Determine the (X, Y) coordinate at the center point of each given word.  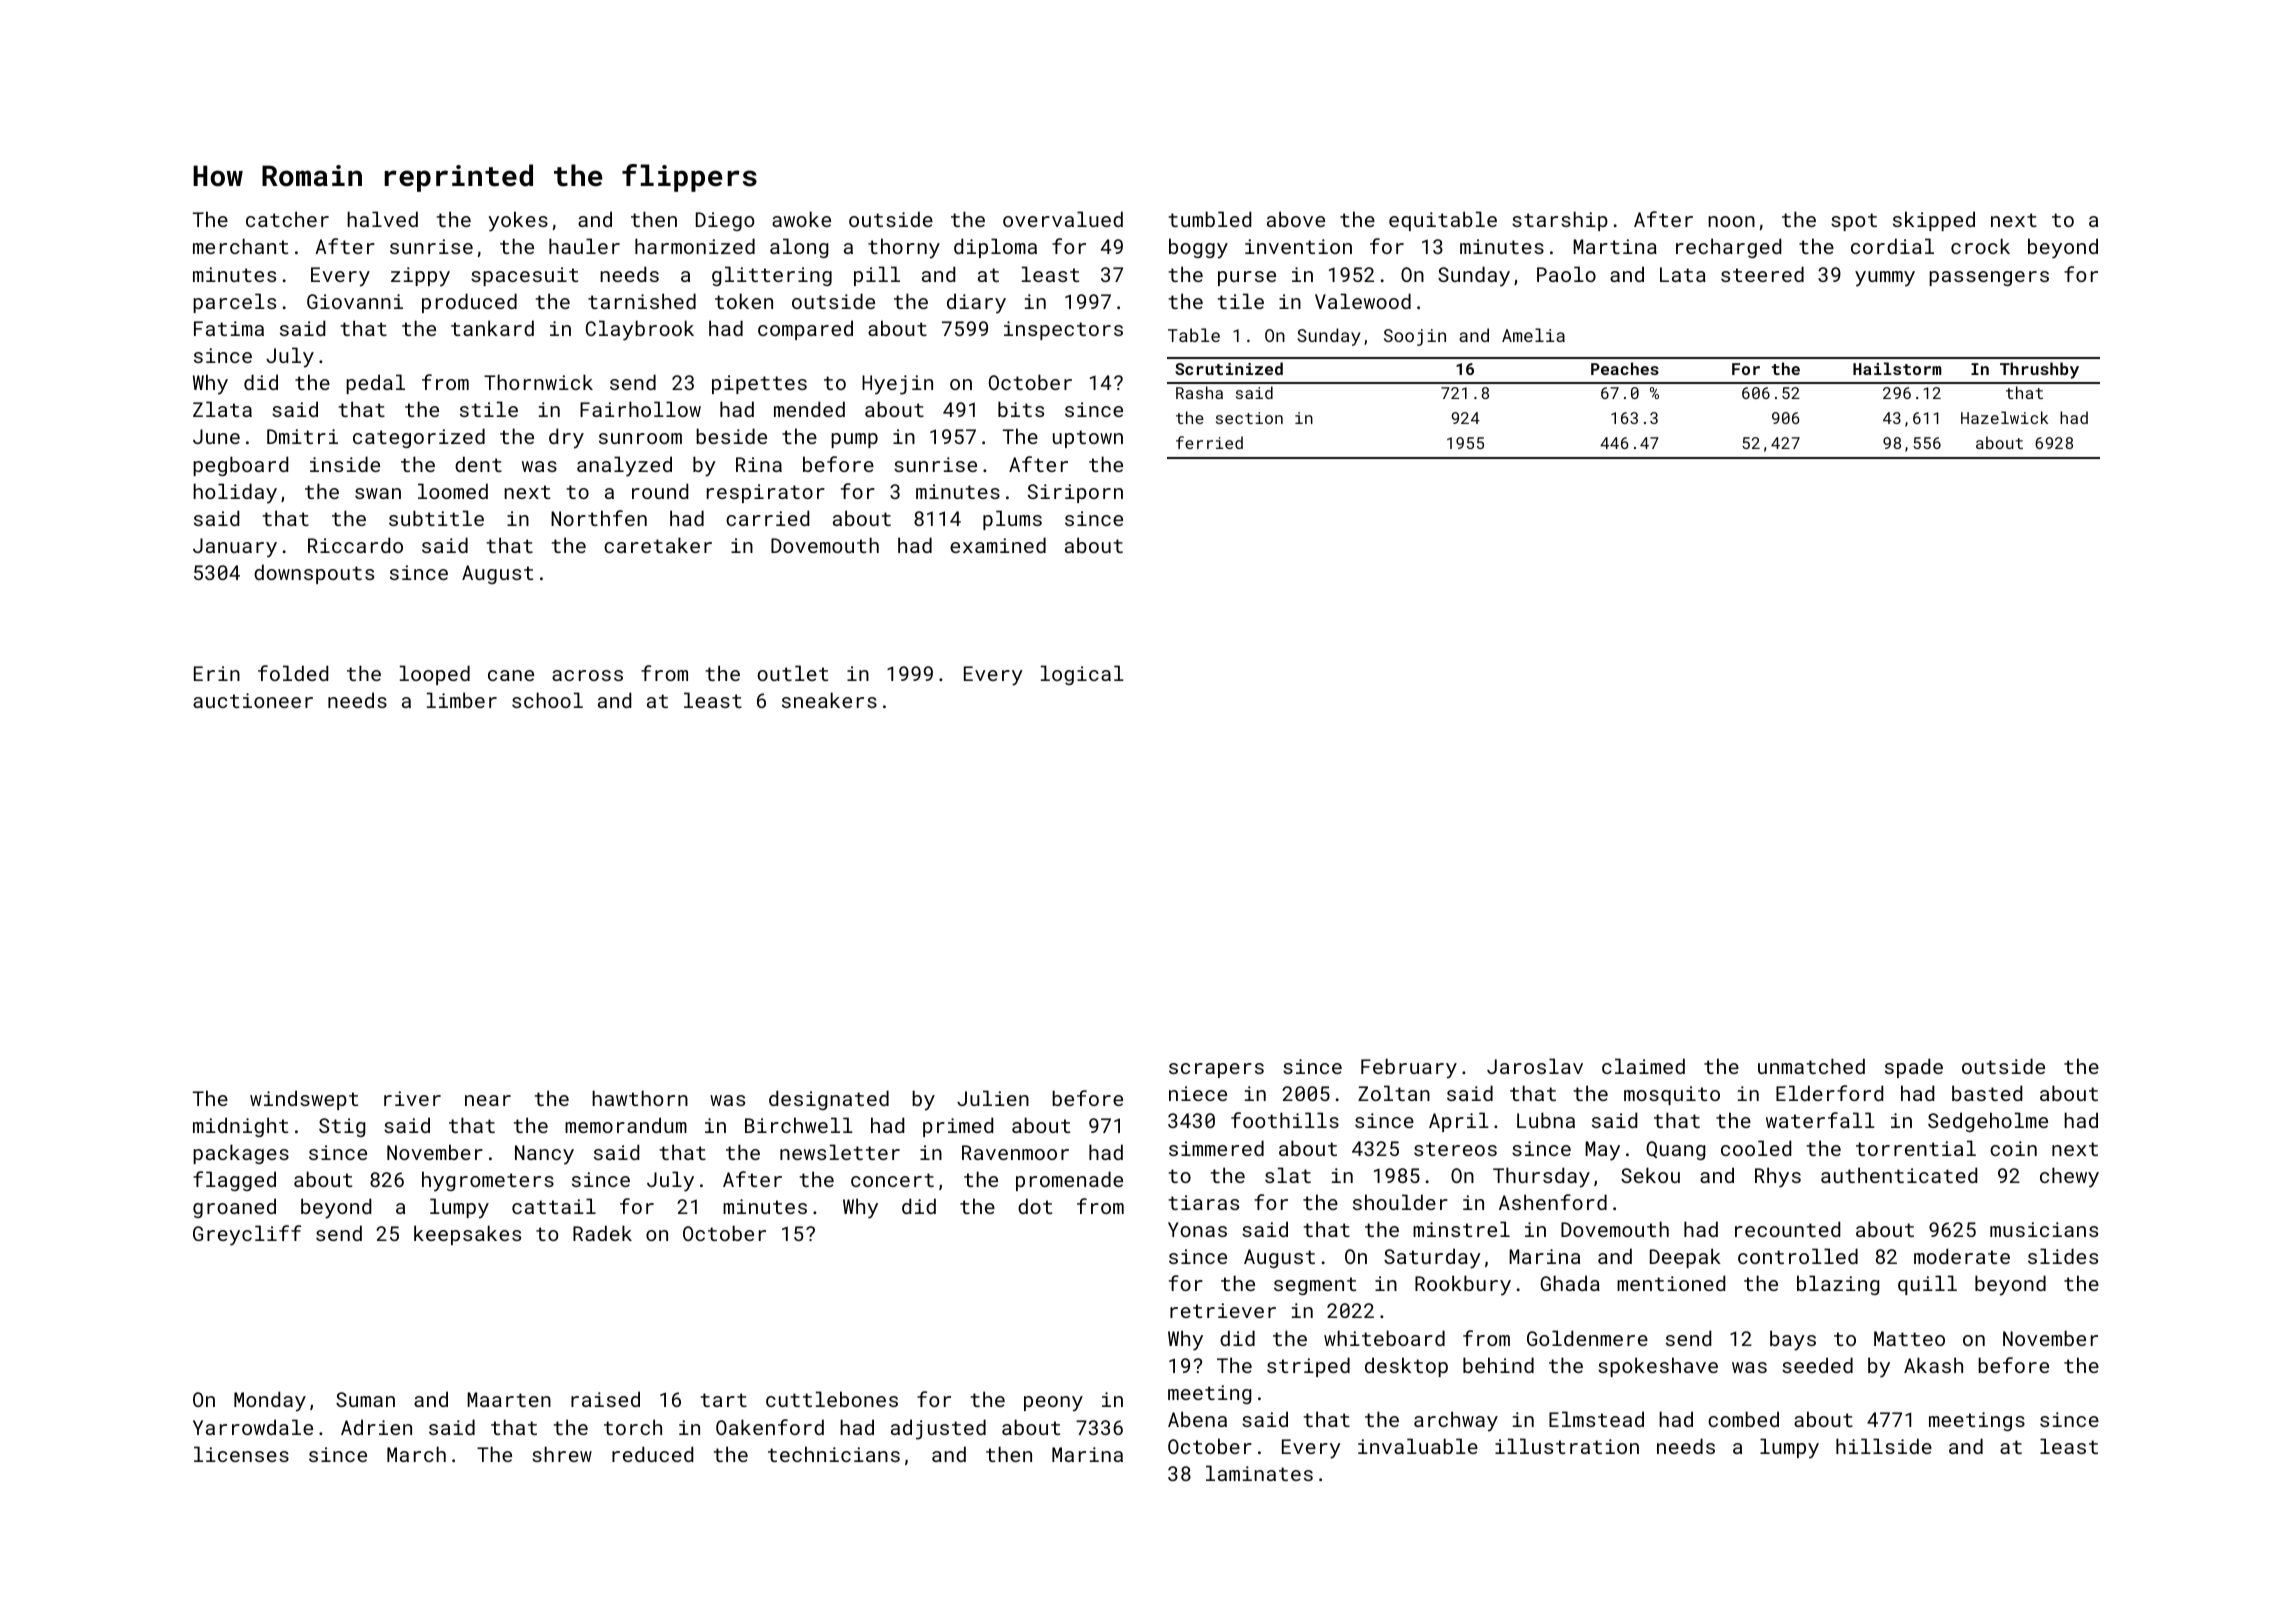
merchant (240, 246)
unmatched (1811, 1066)
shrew (562, 1454)
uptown (1088, 439)
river (412, 1098)
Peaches (1625, 368)
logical (1082, 675)
